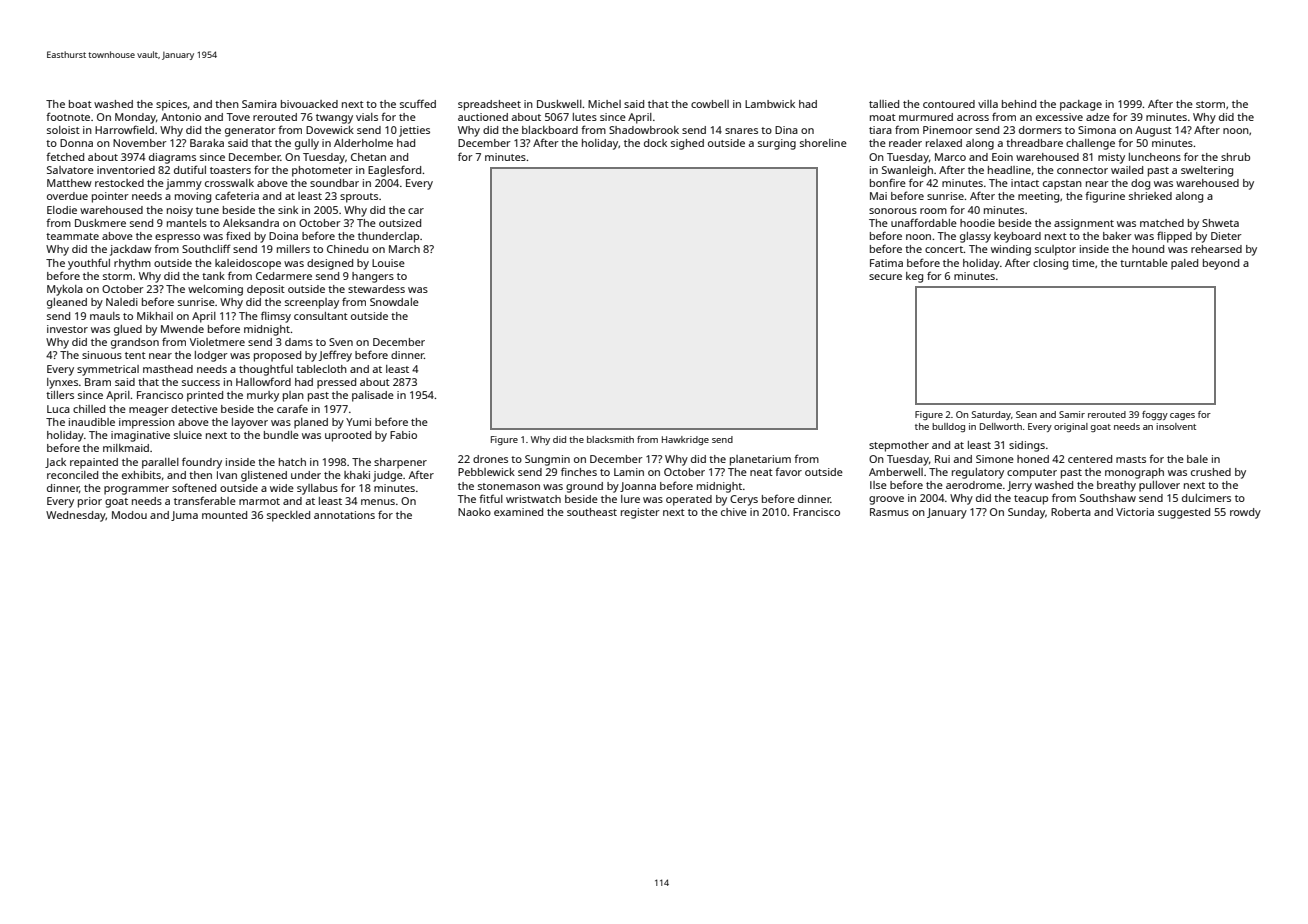 This page has width=1308, height=924. What do you see at coordinates (710, 104) in the page?
I see `cowbell` at bounding box center [710, 104].
